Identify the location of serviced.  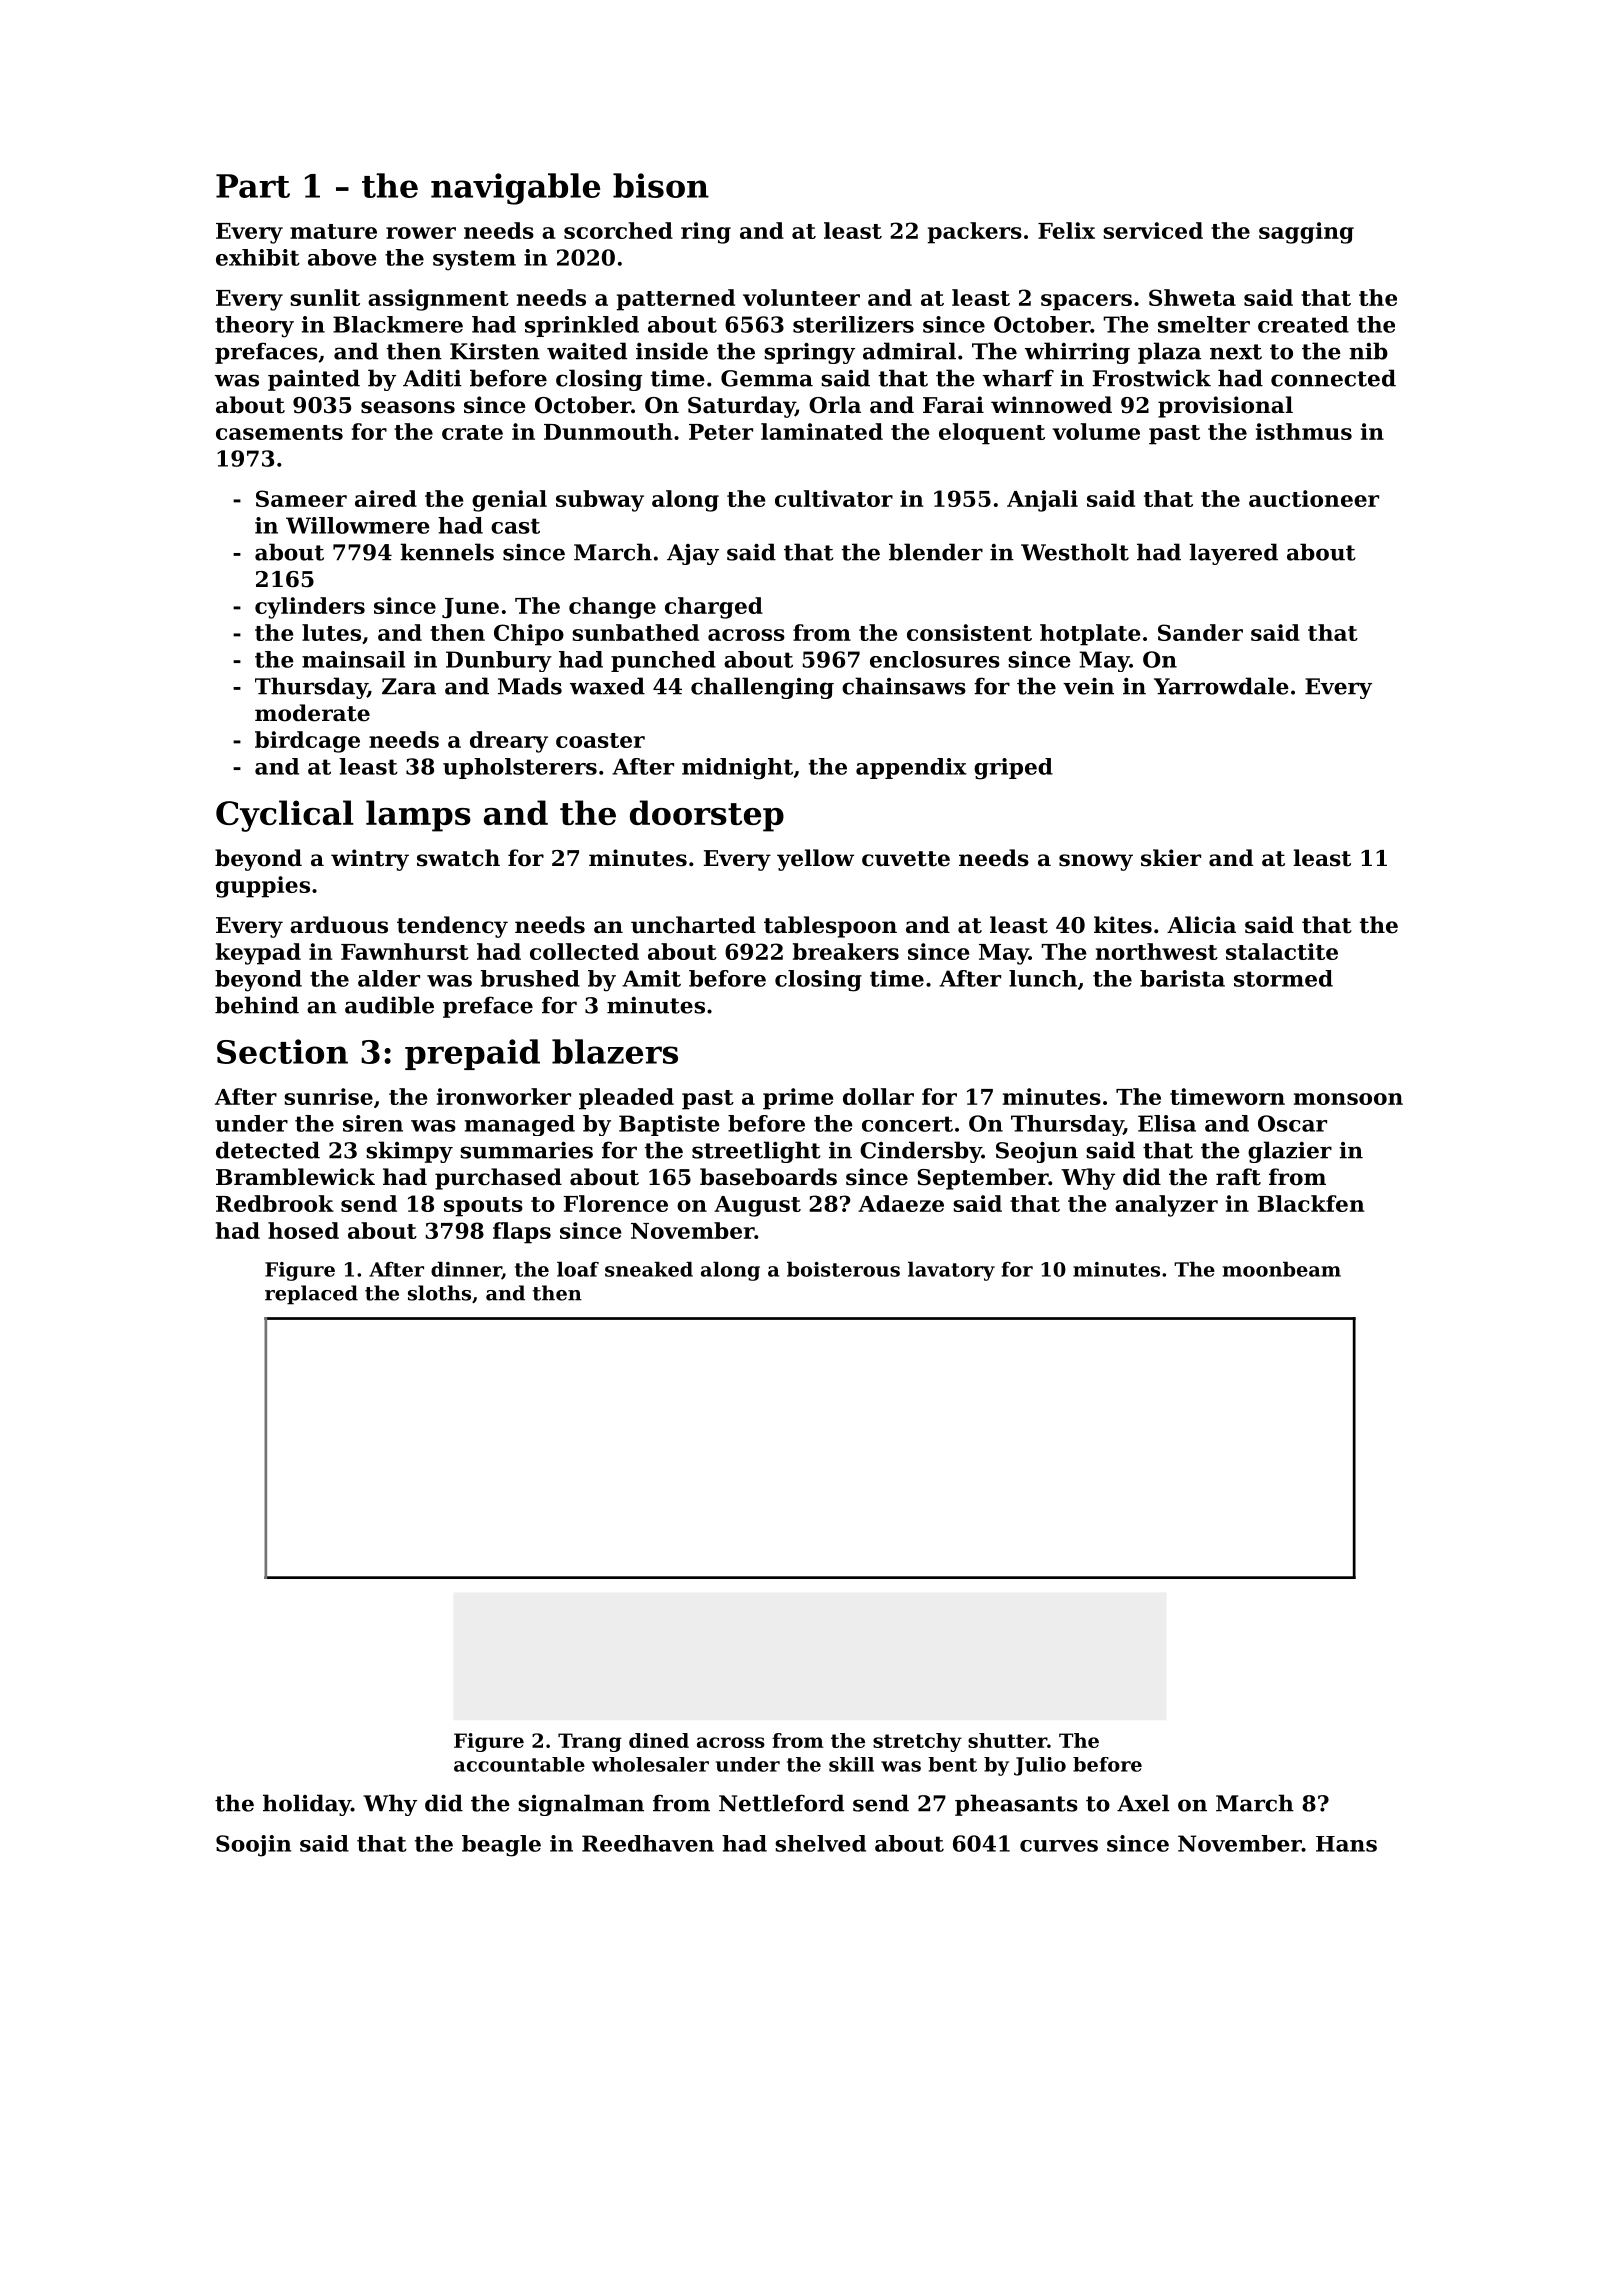
(1153, 230).
